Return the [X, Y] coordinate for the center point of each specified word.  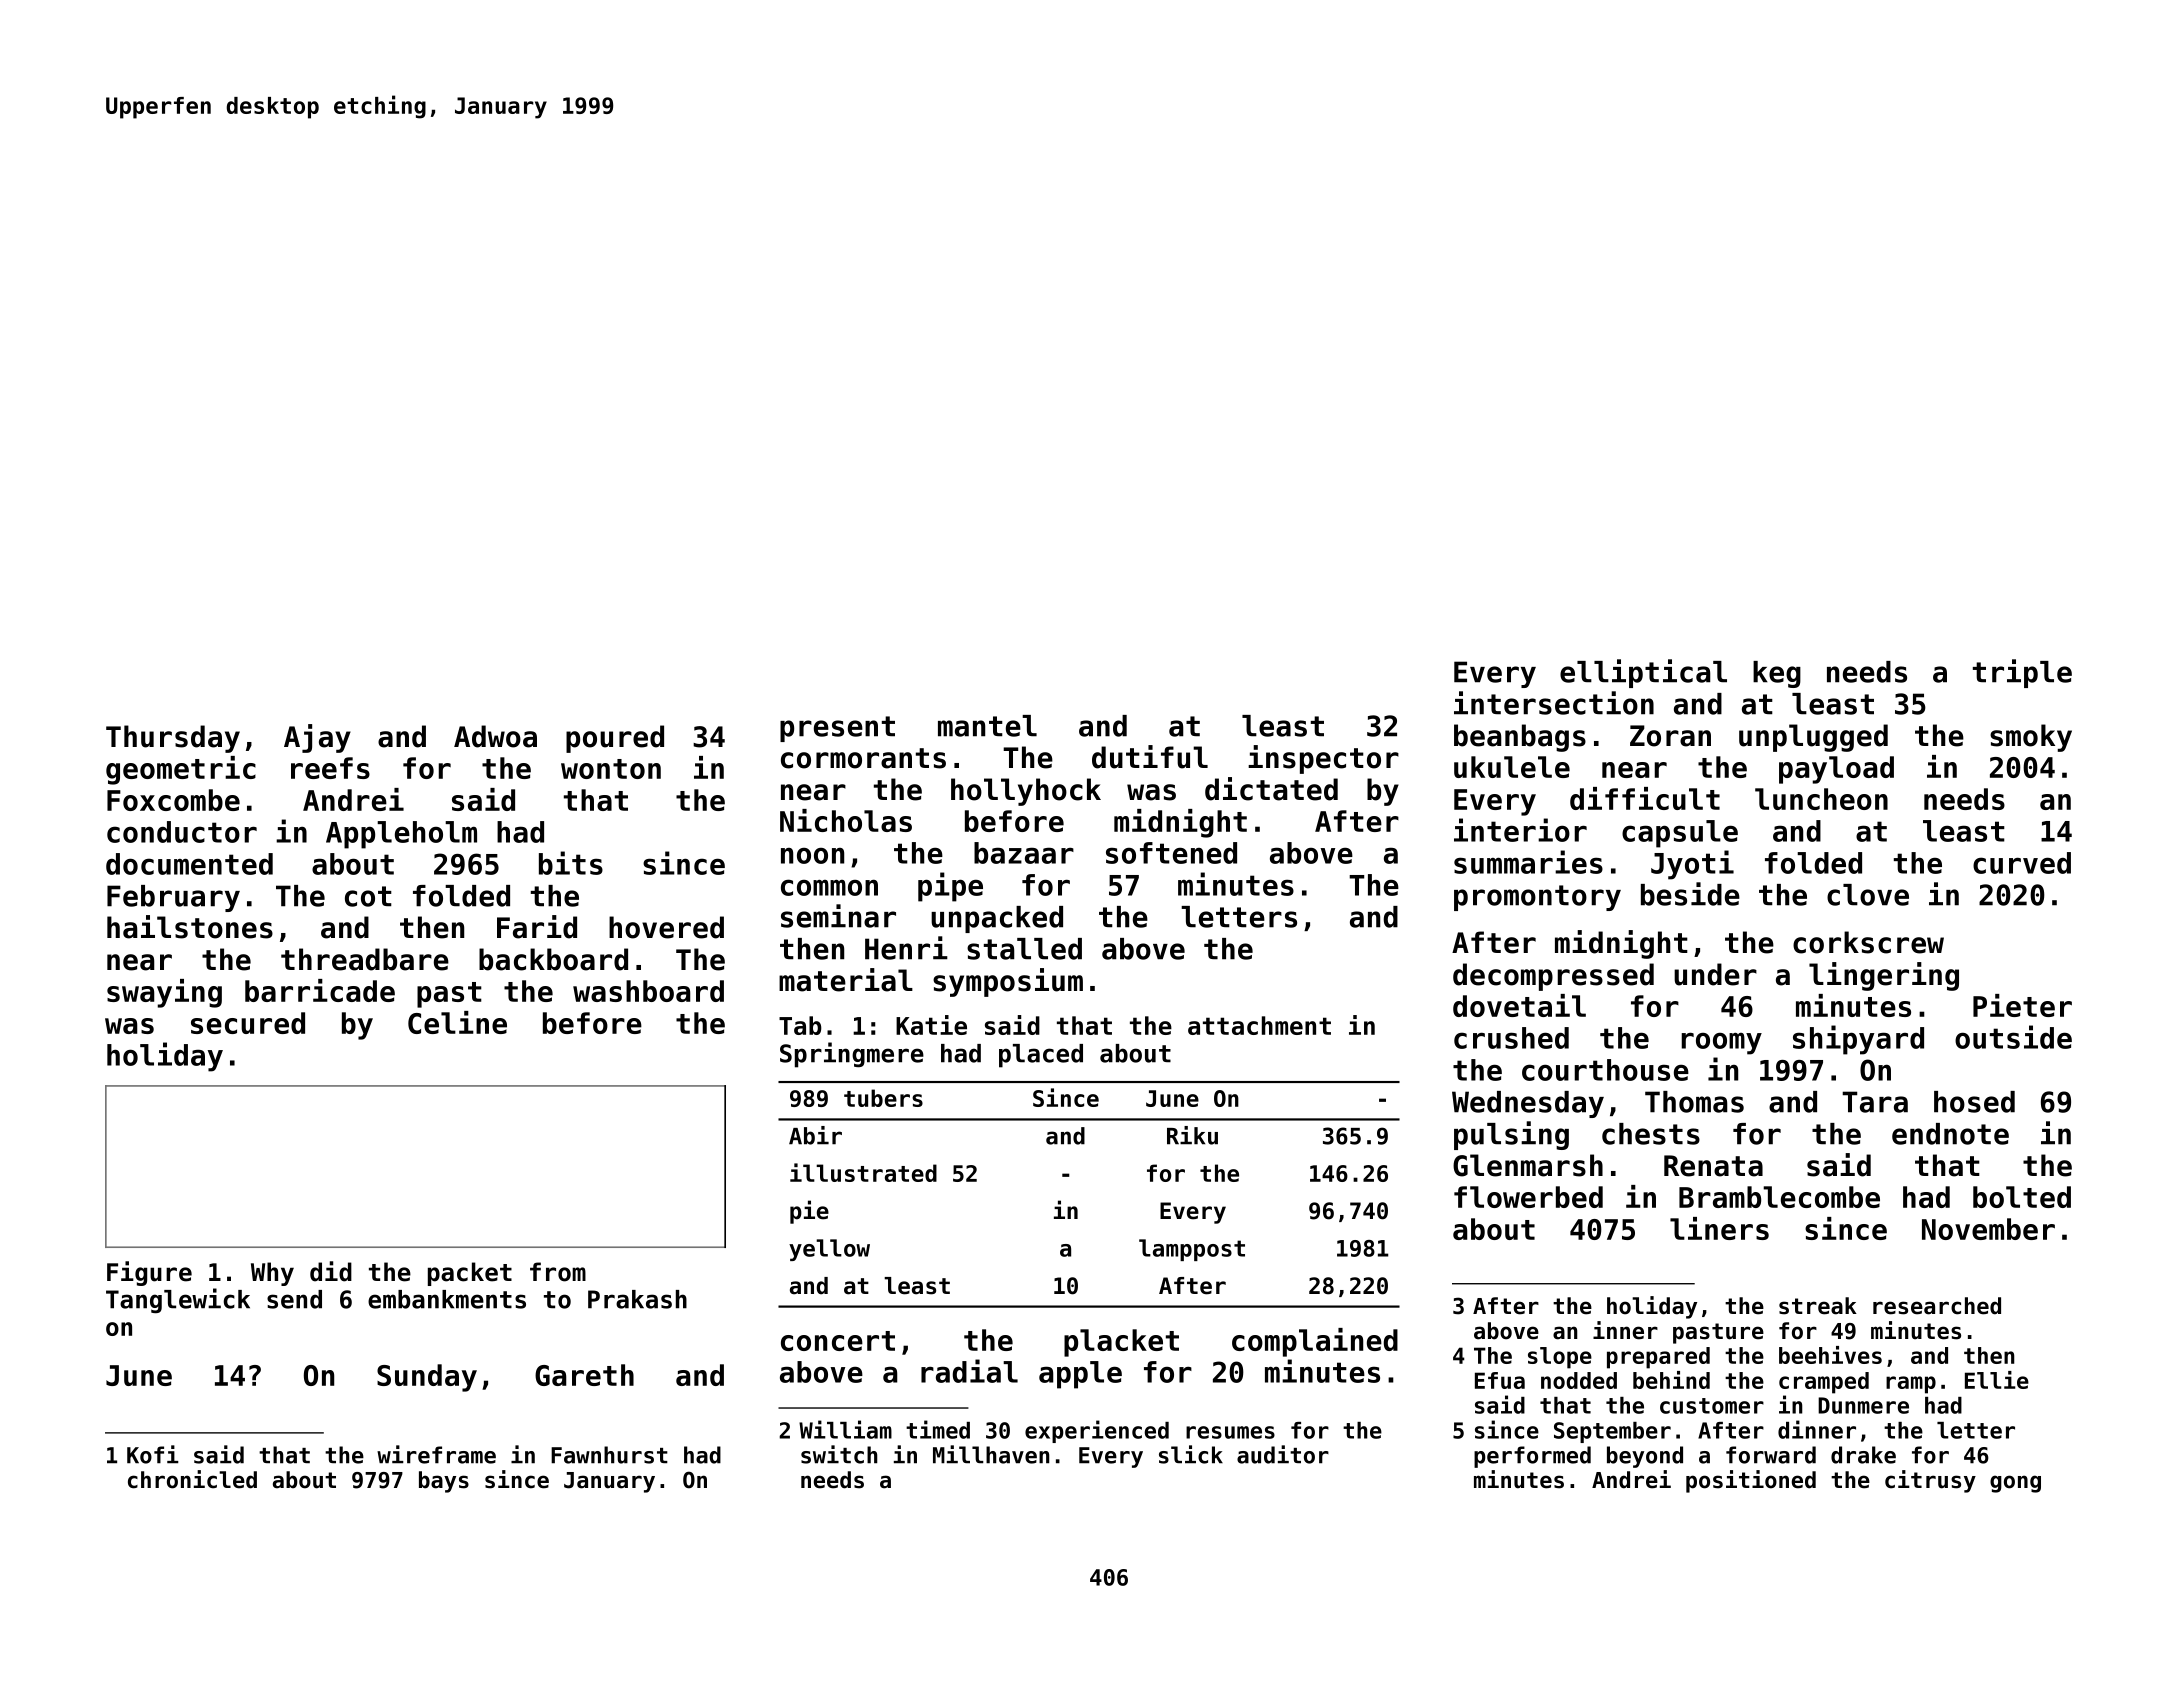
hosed [1974, 1102]
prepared [1658, 1358]
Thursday [173, 739]
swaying [164, 993]
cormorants [863, 758]
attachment [1259, 1025]
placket [1121, 1343]
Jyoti [1692, 865]
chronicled [192, 1479]
